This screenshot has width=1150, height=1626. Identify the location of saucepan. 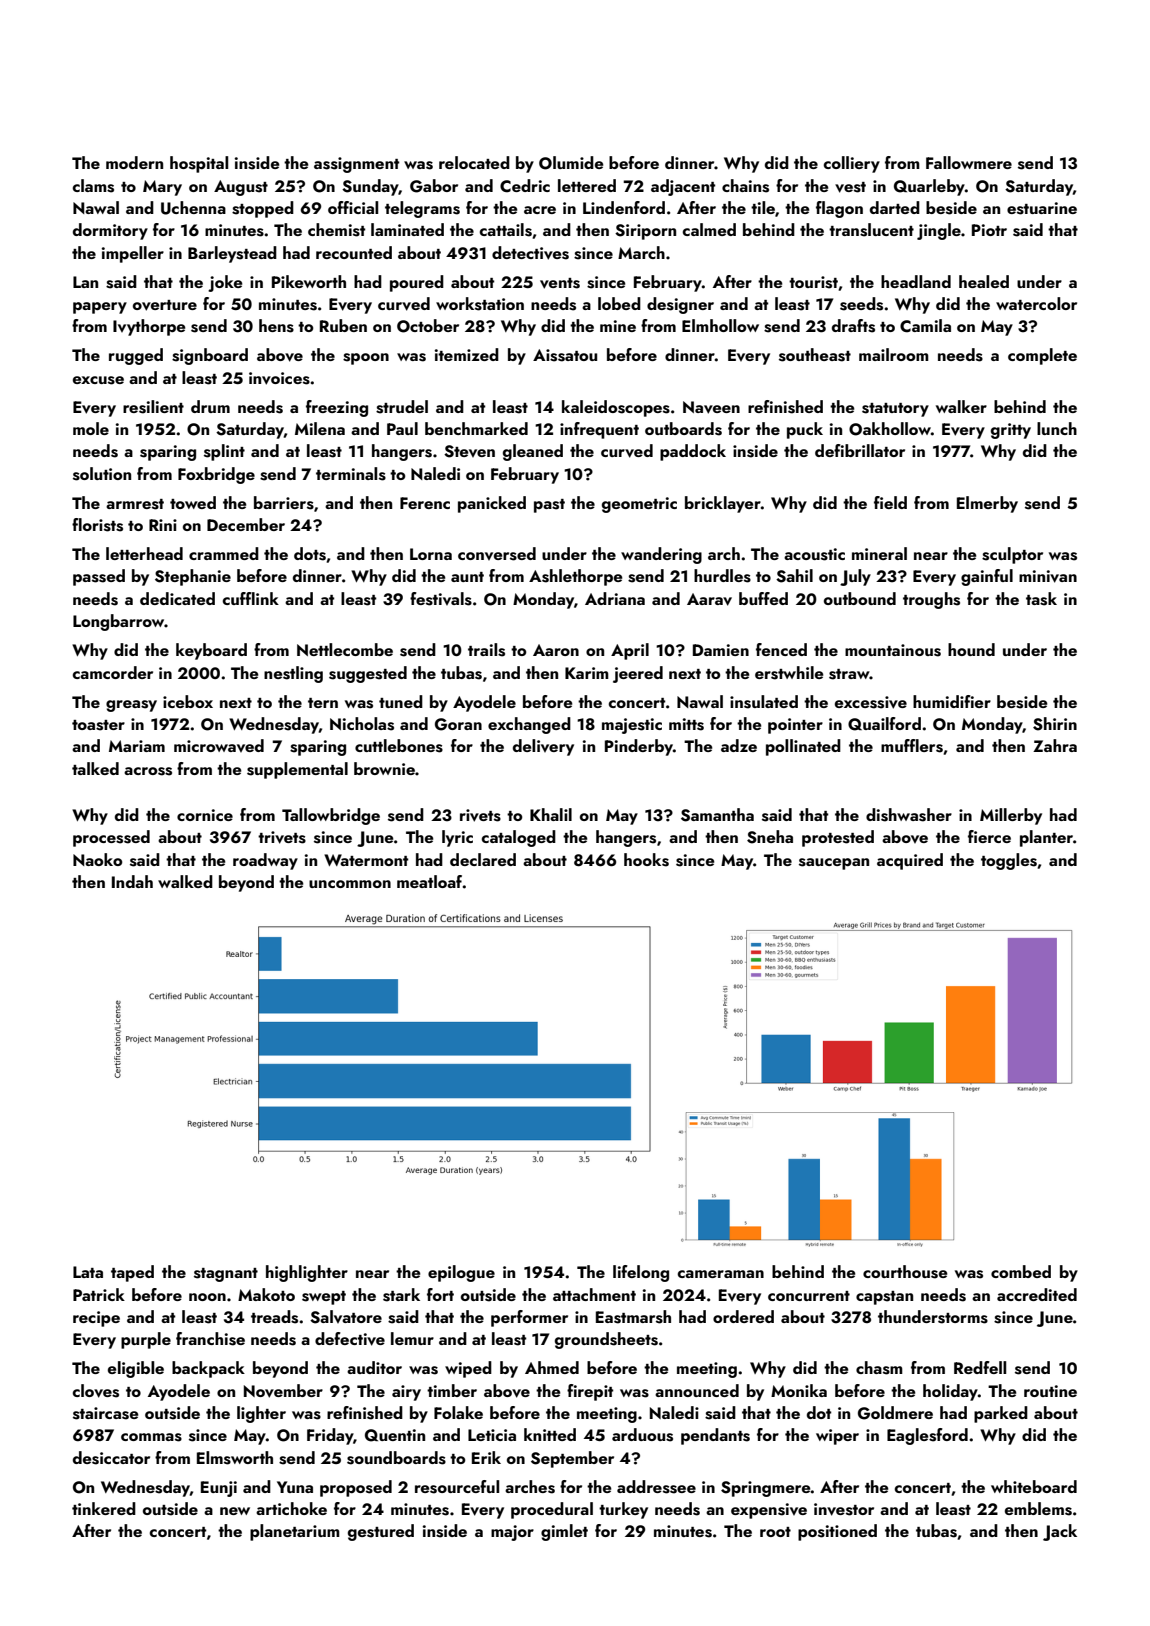
(834, 864).
